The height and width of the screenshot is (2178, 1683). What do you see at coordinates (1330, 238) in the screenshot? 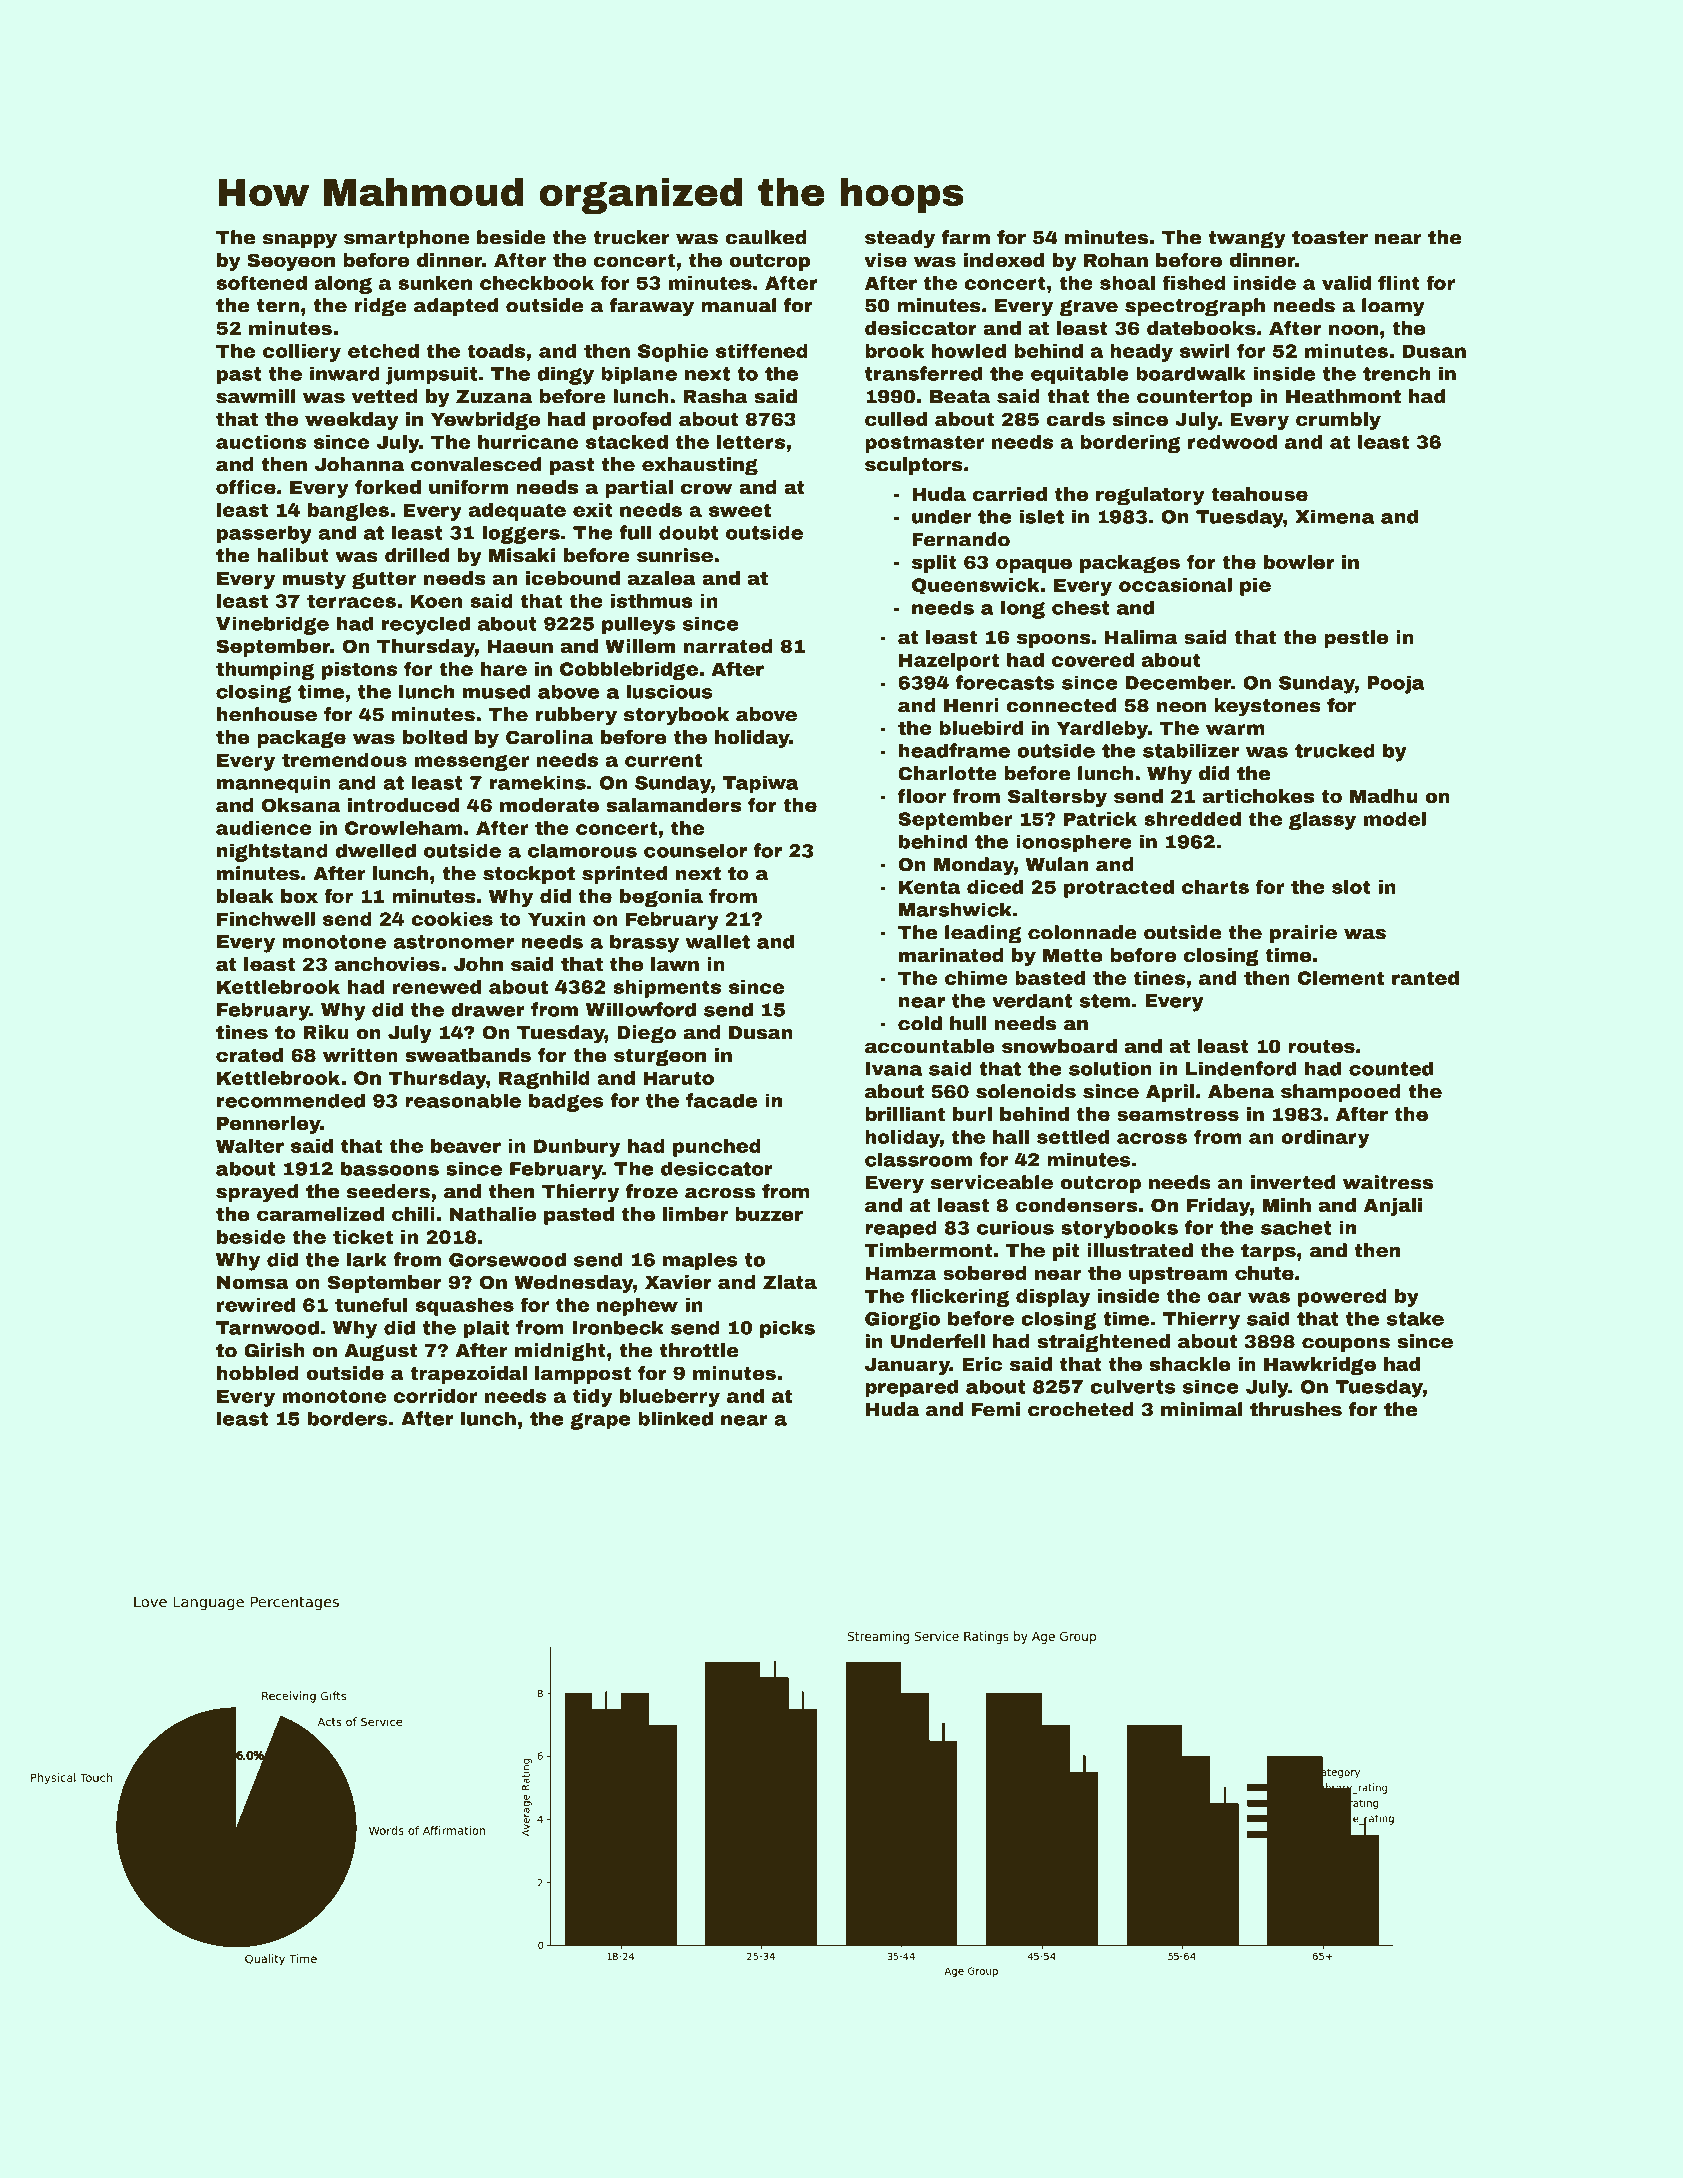
I see `toaster` at bounding box center [1330, 238].
